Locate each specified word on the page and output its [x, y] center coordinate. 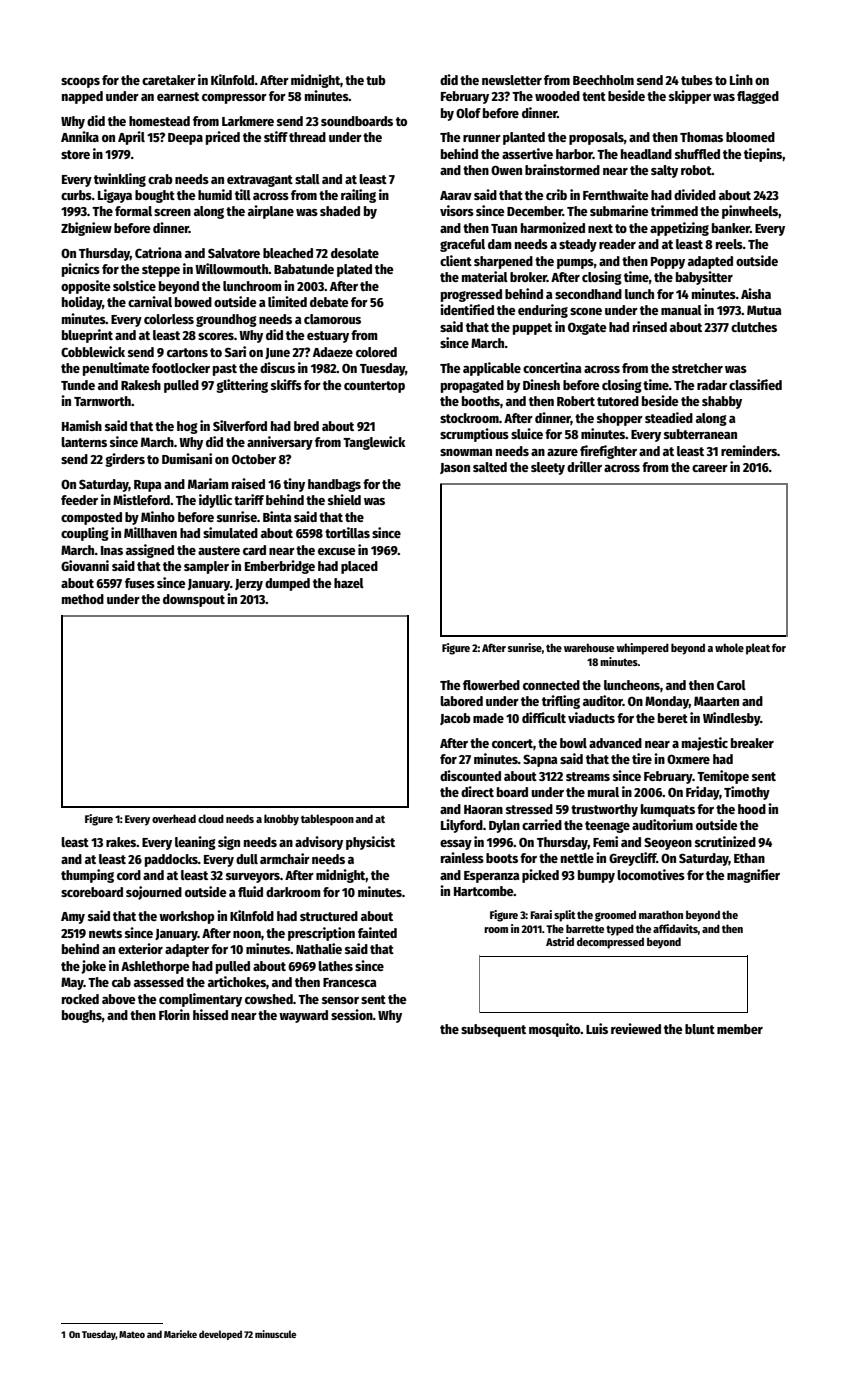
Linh [741, 79]
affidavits [675, 928]
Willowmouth [231, 268]
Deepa [185, 139]
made [488, 718]
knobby [281, 820]
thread [307, 137]
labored [461, 701]
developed [220, 1335]
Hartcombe [484, 891]
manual [681, 310]
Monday [667, 702]
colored [376, 352]
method [83, 599]
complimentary [200, 1000]
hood [752, 809]
